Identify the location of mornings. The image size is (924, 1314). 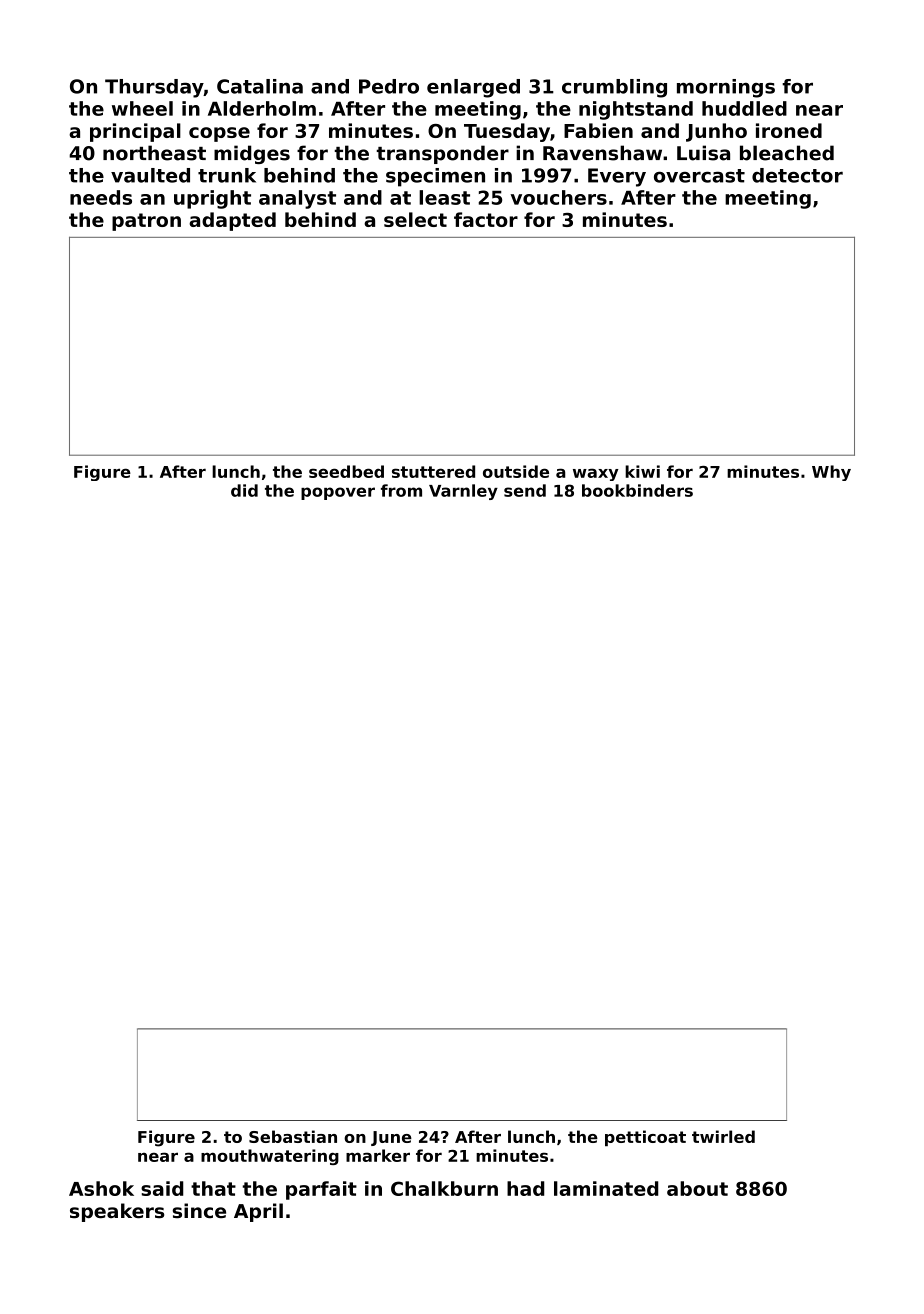
(726, 88).
